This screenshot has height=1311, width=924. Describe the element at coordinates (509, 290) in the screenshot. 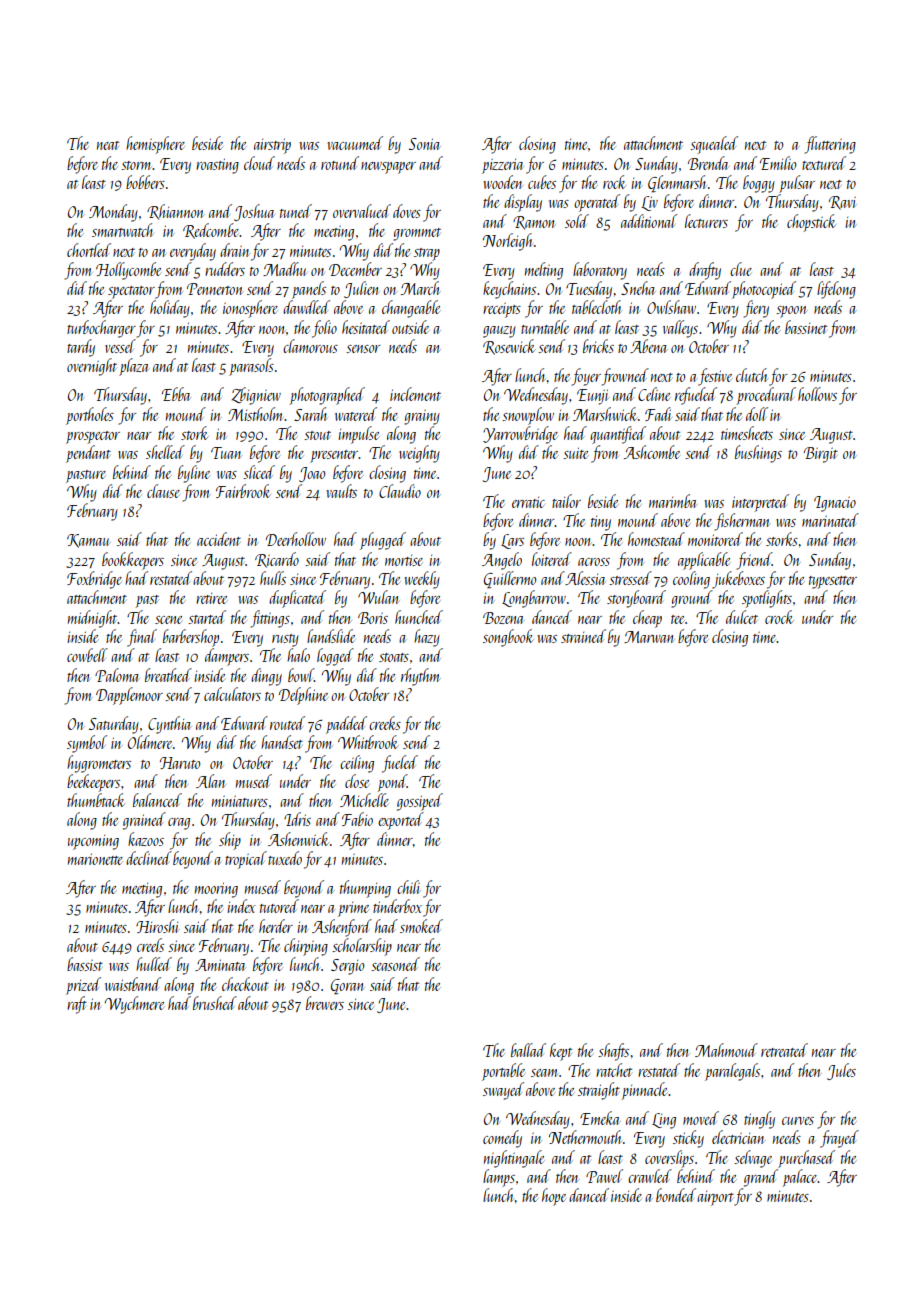

I see `keychains` at that location.
